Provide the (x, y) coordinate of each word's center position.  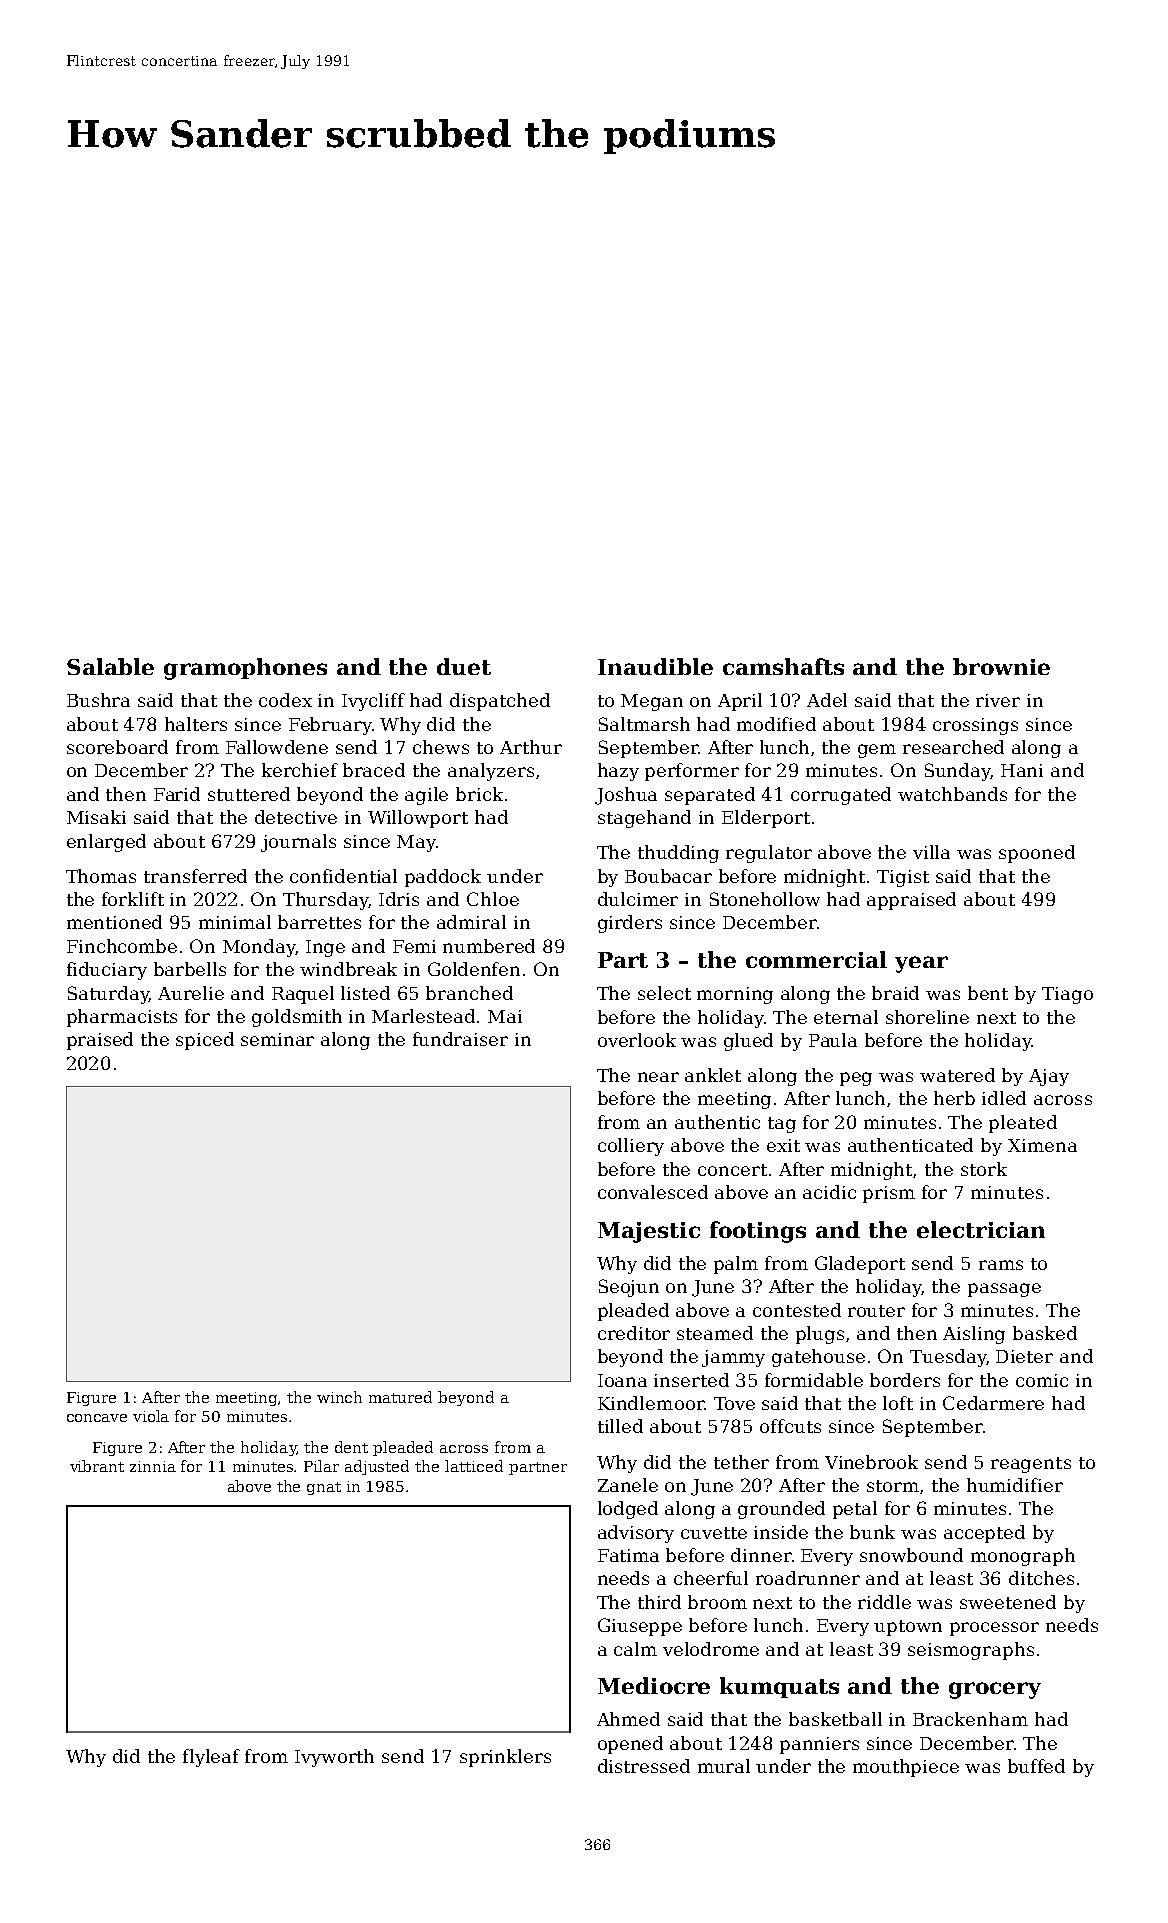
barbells (190, 969)
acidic (829, 1192)
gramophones (245, 669)
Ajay (1049, 1077)
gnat (324, 1488)
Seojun (629, 1288)
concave (97, 1418)
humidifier (1015, 1485)
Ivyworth (334, 1758)
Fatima (628, 1555)
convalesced (653, 1192)
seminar (277, 1039)
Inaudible (655, 666)
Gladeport (860, 1265)
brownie (1001, 666)
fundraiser (460, 1039)
